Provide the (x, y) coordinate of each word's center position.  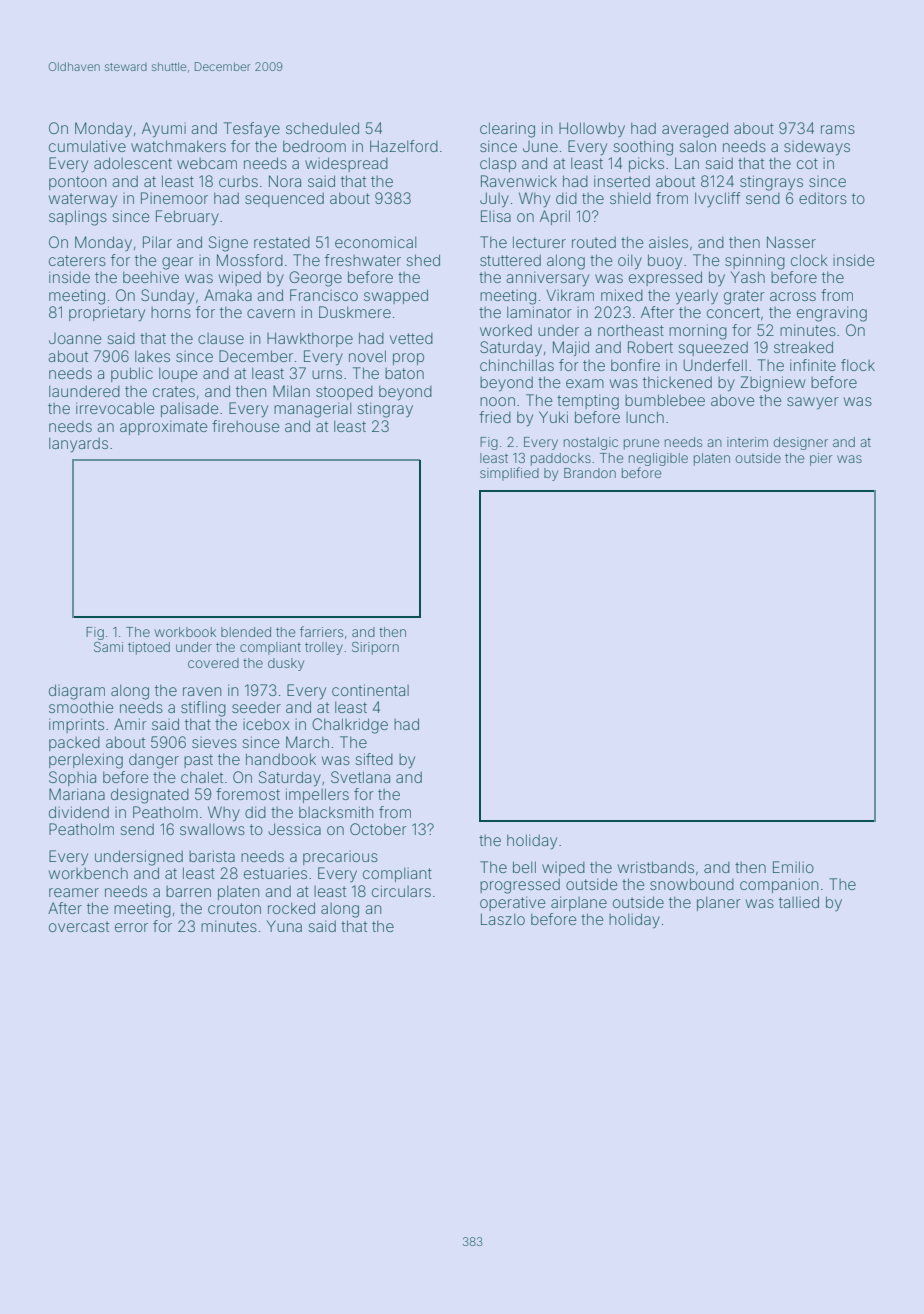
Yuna (284, 926)
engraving (832, 314)
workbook (185, 632)
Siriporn (375, 648)
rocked (291, 908)
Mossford (250, 260)
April (555, 217)
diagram (77, 692)
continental (370, 690)
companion (779, 885)
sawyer (813, 403)
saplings (78, 218)
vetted (411, 338)
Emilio (793, 867)
